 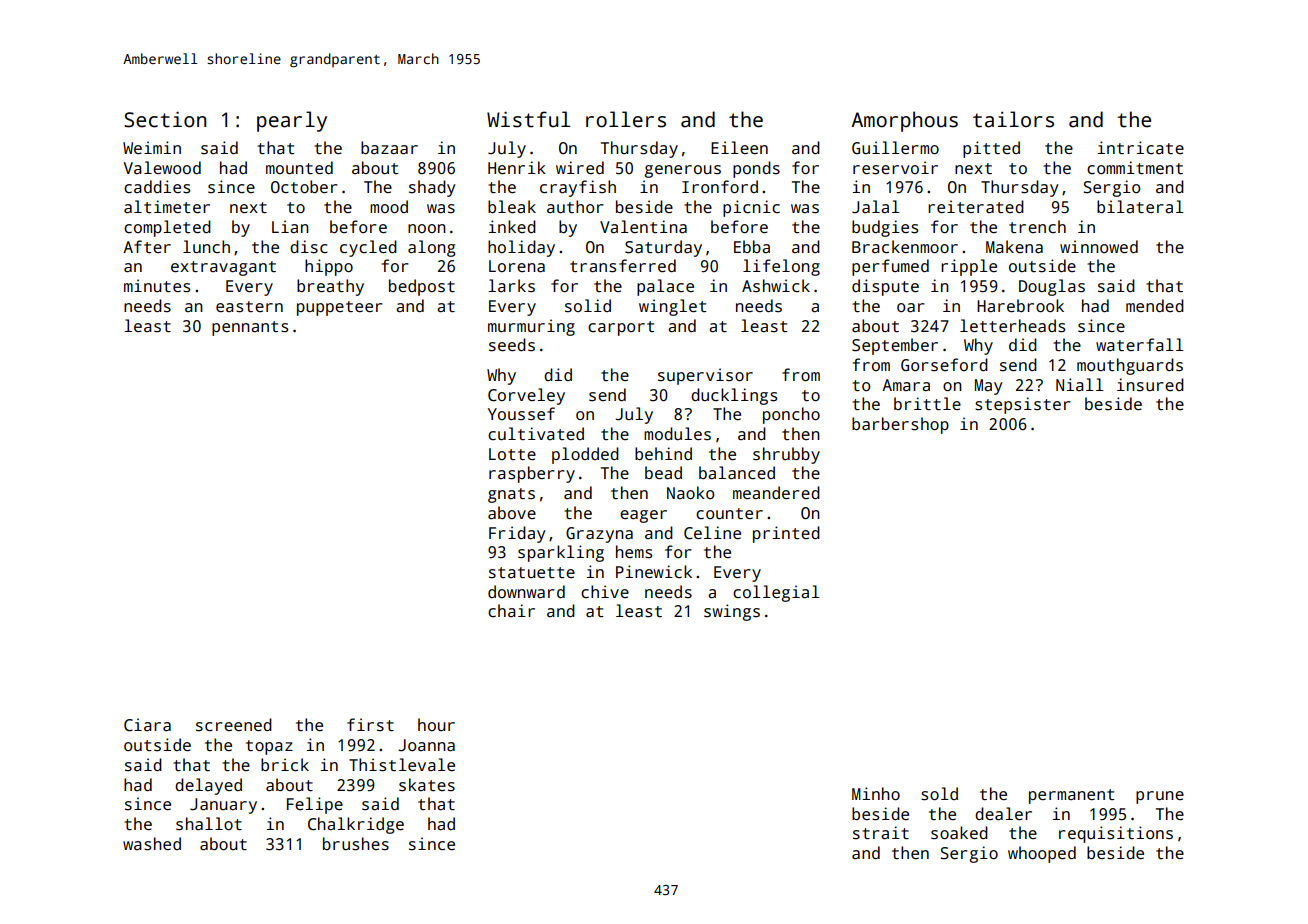 I want to click on brushes, so click(x=356, y=844).
